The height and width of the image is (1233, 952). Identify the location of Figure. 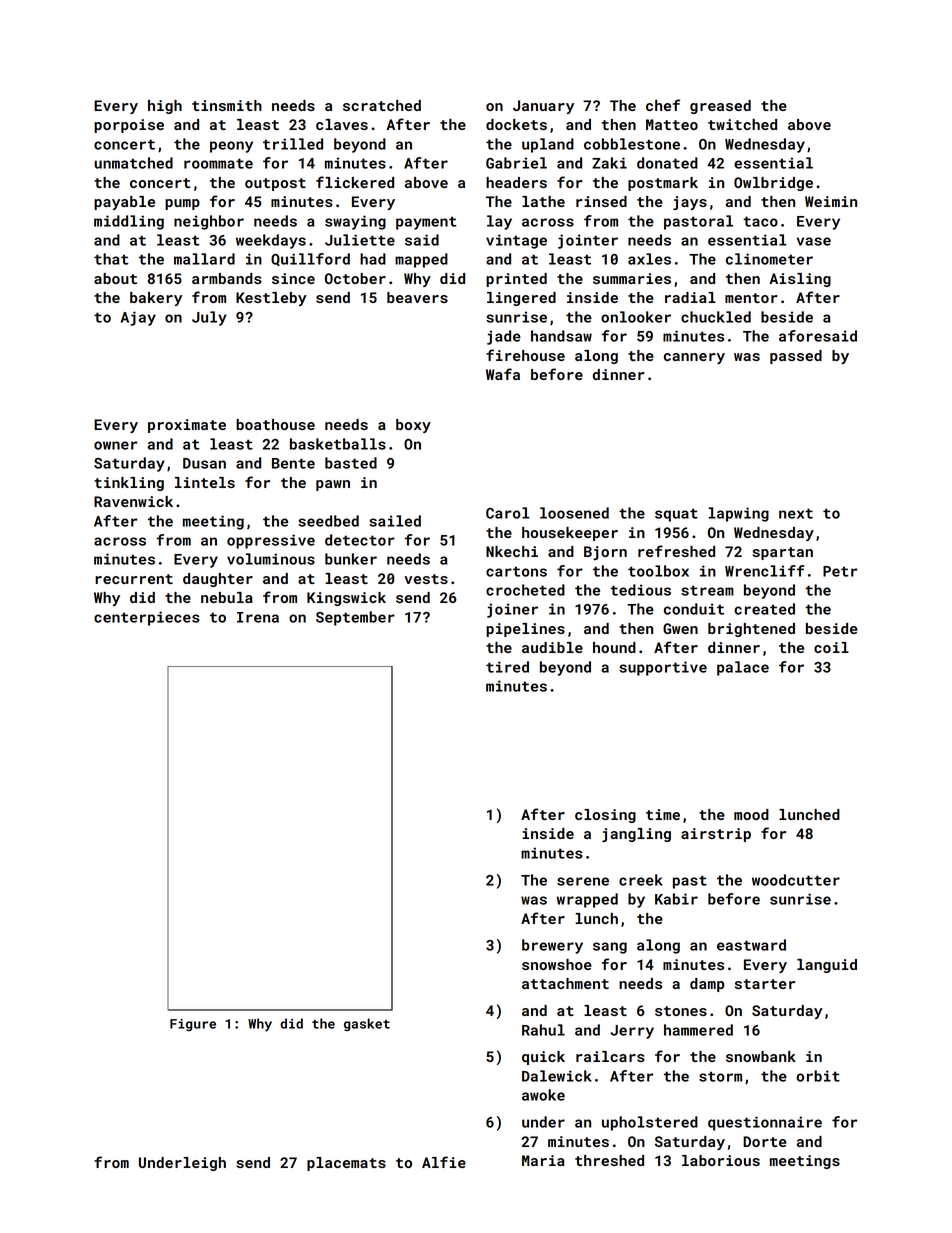
(193, 1025).
